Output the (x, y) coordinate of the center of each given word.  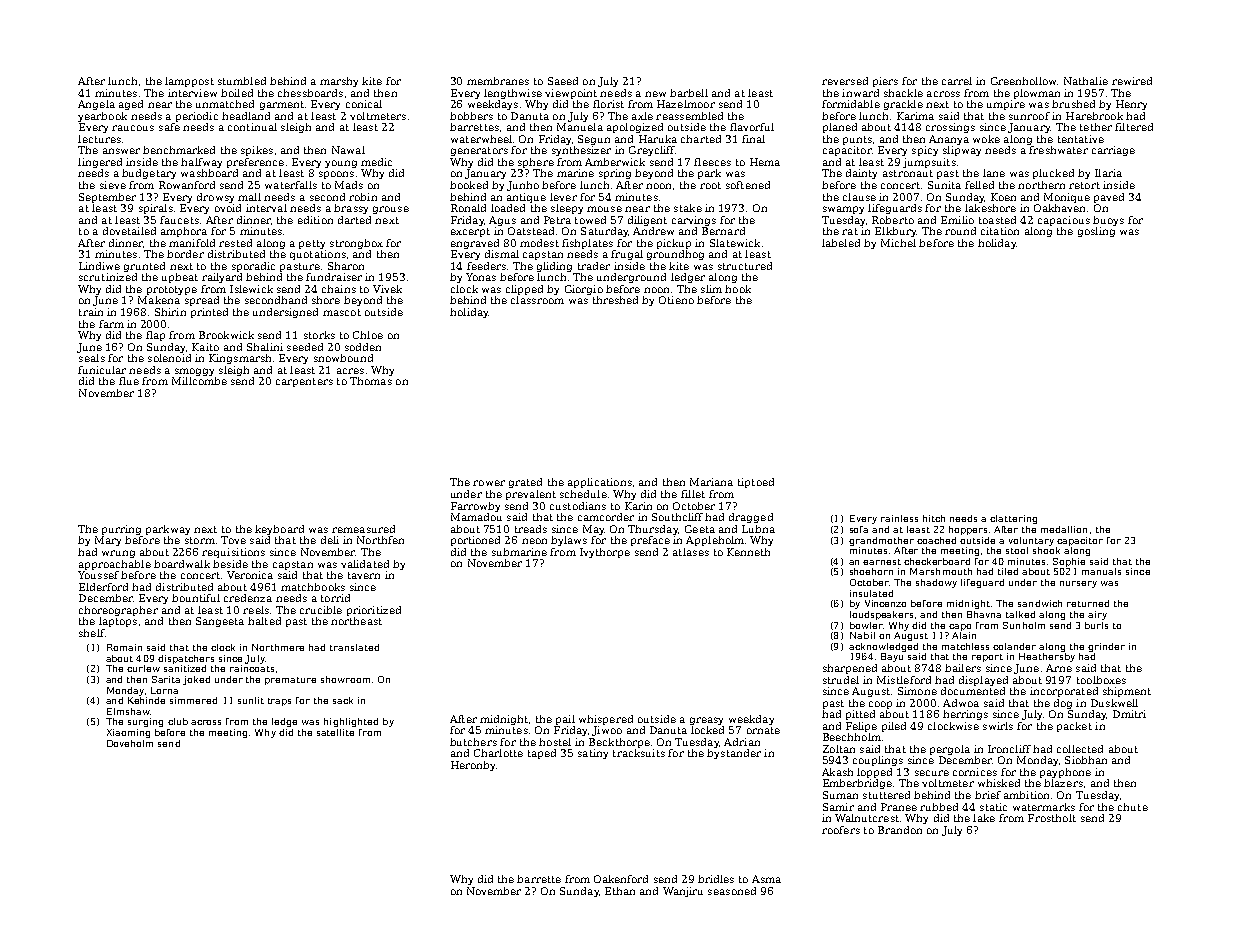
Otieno (676, 300)
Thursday (653, 530)
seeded (305, 347)
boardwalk (182, 564)
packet (1074, 727)
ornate (763, 730)
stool (1017, 550)
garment (282, 105)
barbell (689, 93)
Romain (124, 647)
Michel (898, 243)
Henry (1131, 105)
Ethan (620, 891)
